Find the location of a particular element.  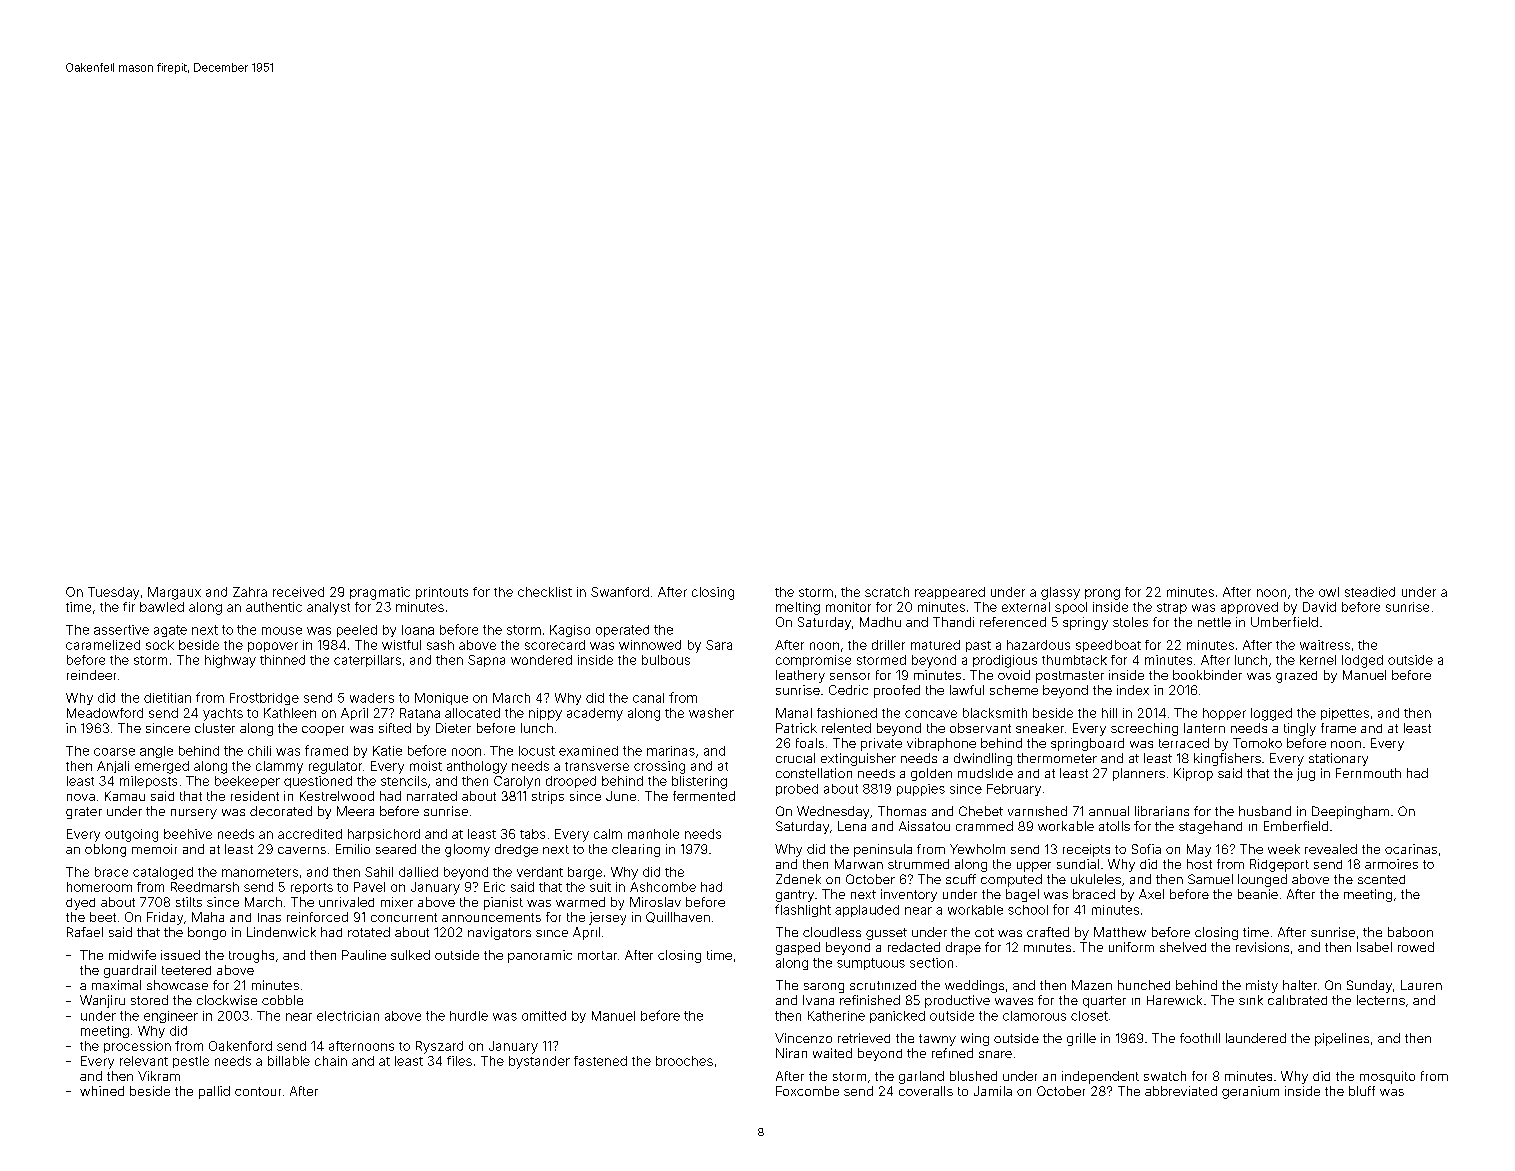

bagel is located at coordinates (1022, 895).
